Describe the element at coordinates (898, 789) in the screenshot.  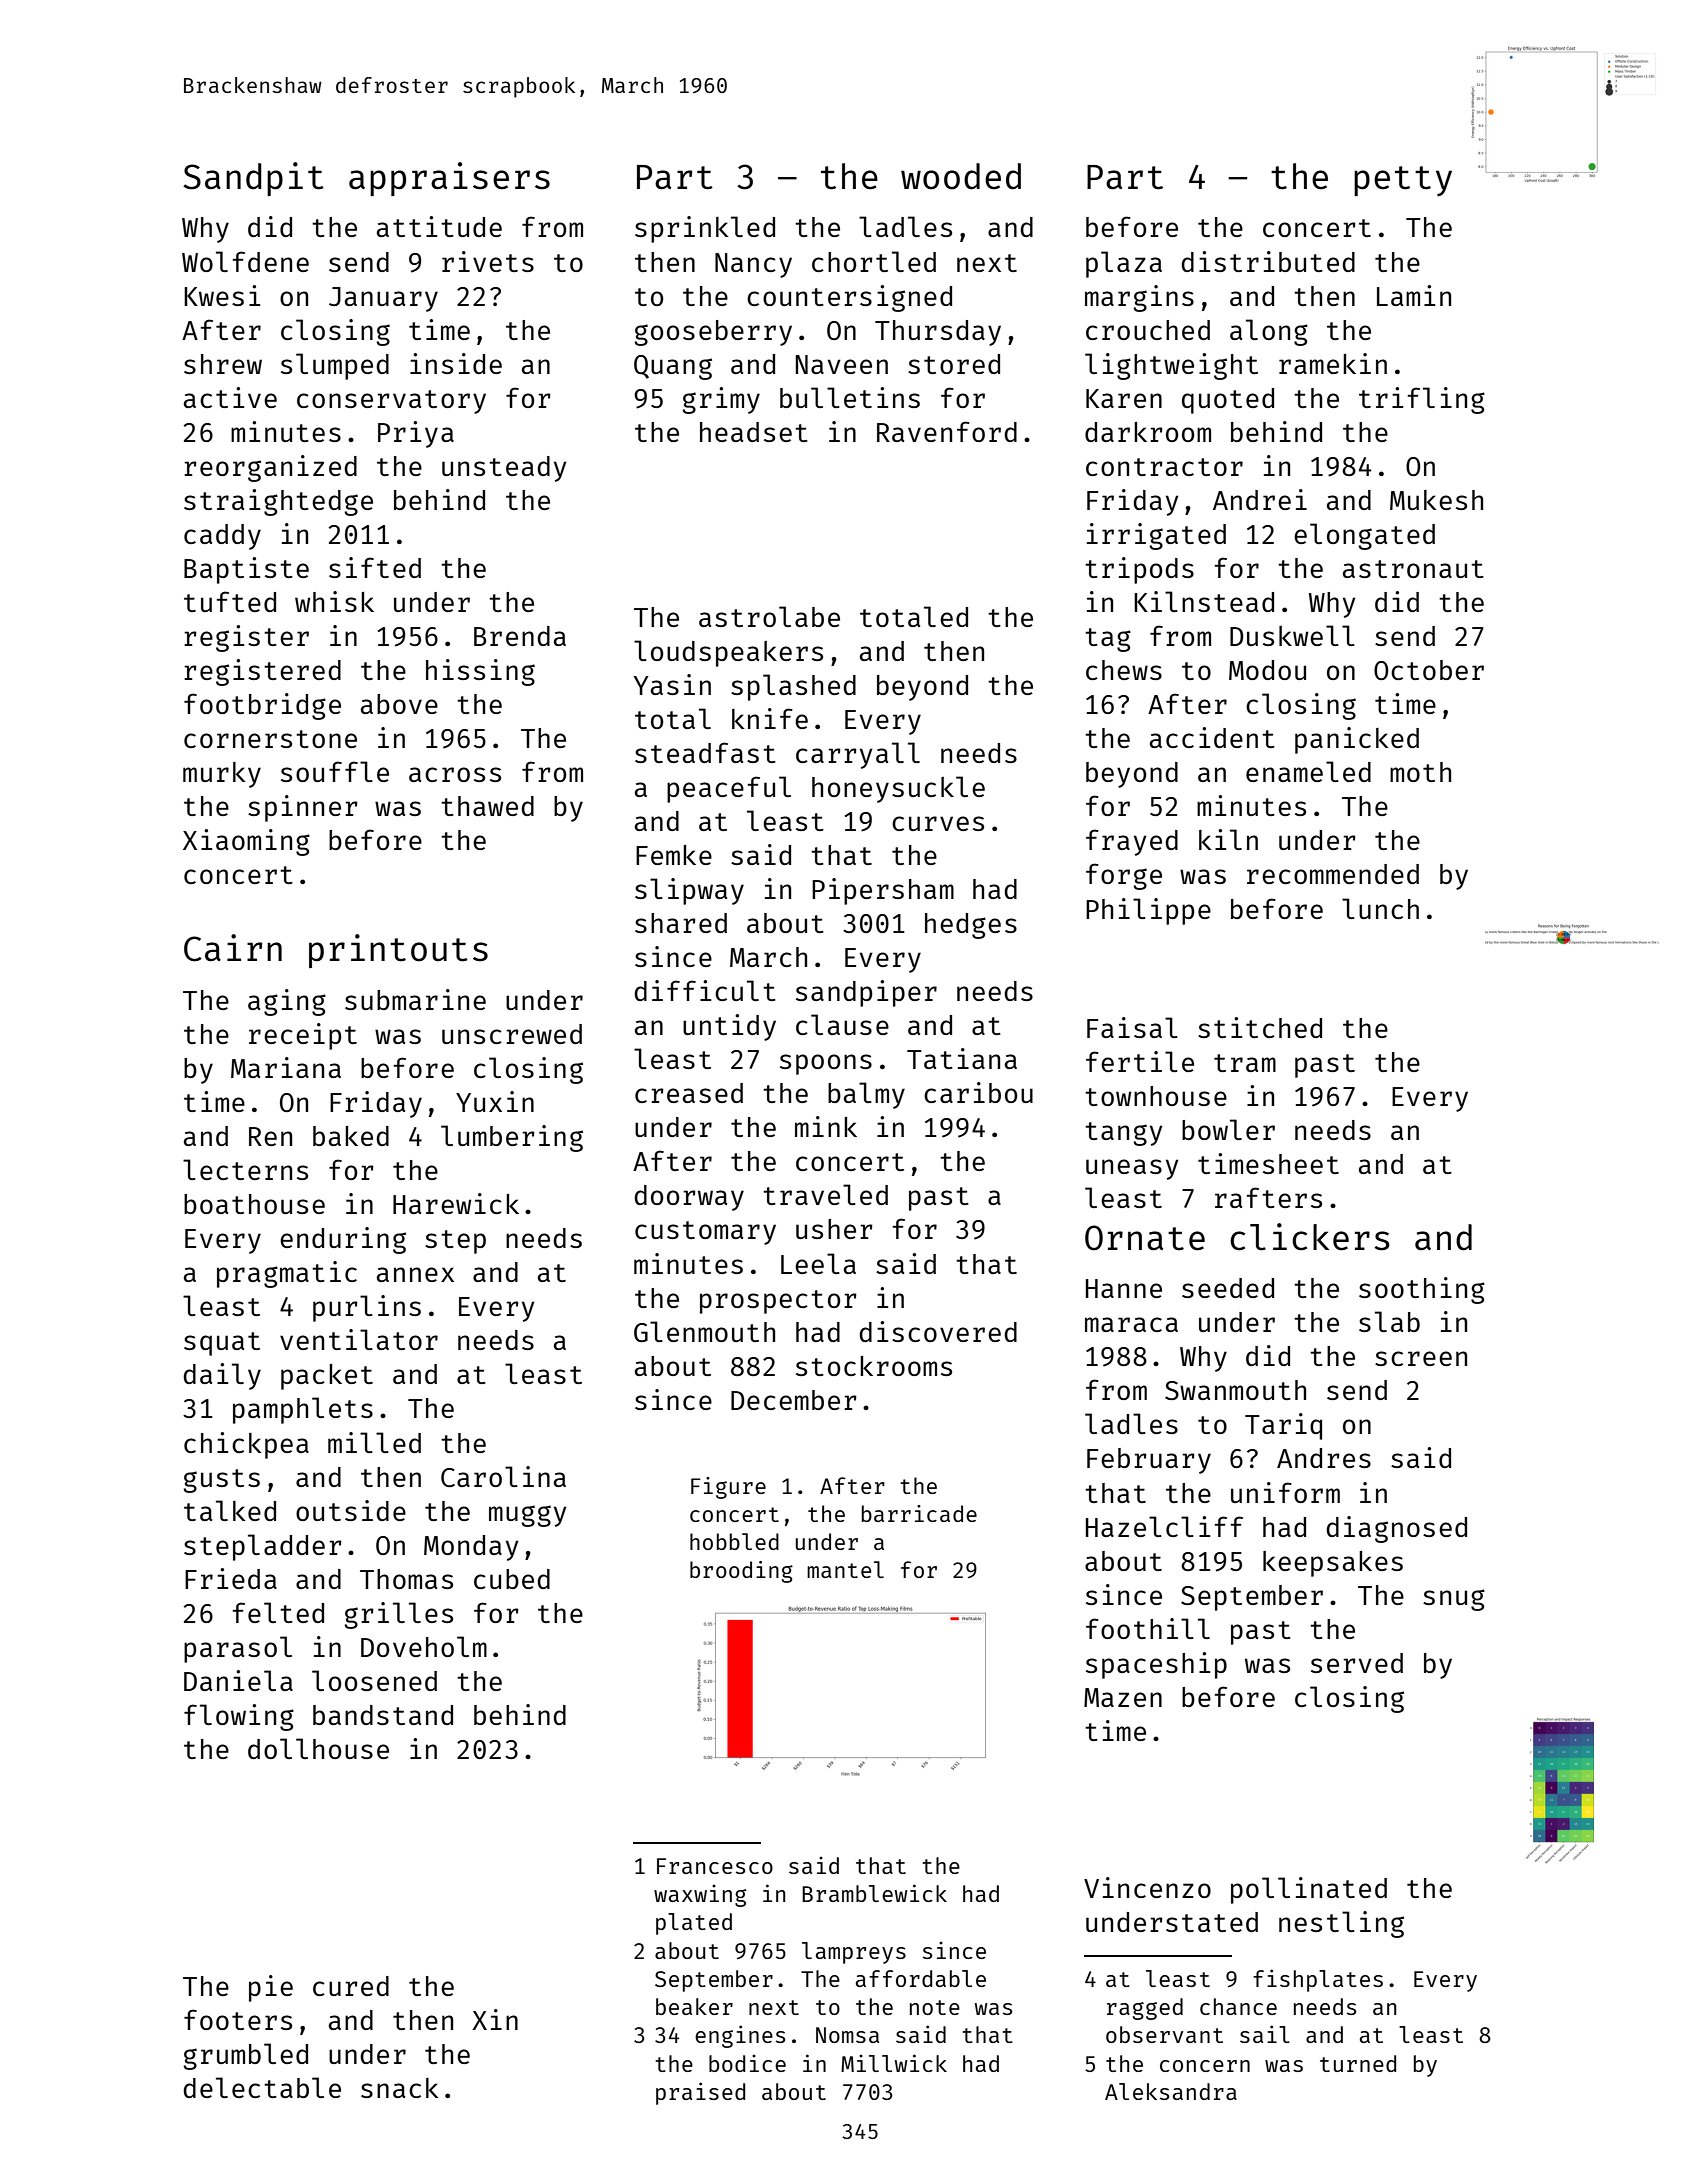
I see `honeysuckle` at that location.
